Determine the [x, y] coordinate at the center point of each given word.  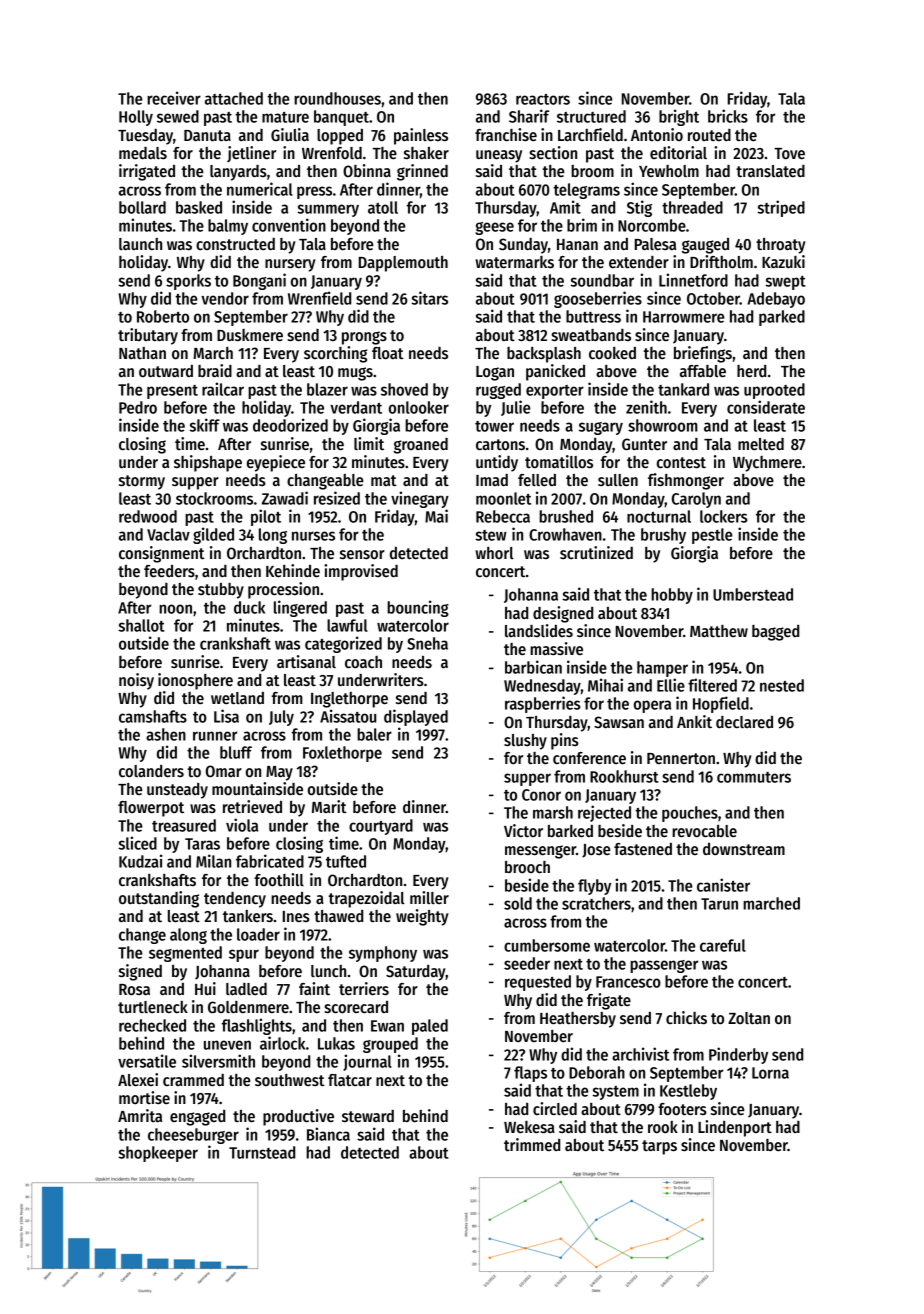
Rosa [134, 990]
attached [234, 98]
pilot [266, 517]
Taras [202, 844]
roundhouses [337, 98]
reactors [543, 99]
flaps [530, 1074]
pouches [690, 814]
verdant [356, 407]
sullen [618, 480]
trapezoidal [366, 899]
